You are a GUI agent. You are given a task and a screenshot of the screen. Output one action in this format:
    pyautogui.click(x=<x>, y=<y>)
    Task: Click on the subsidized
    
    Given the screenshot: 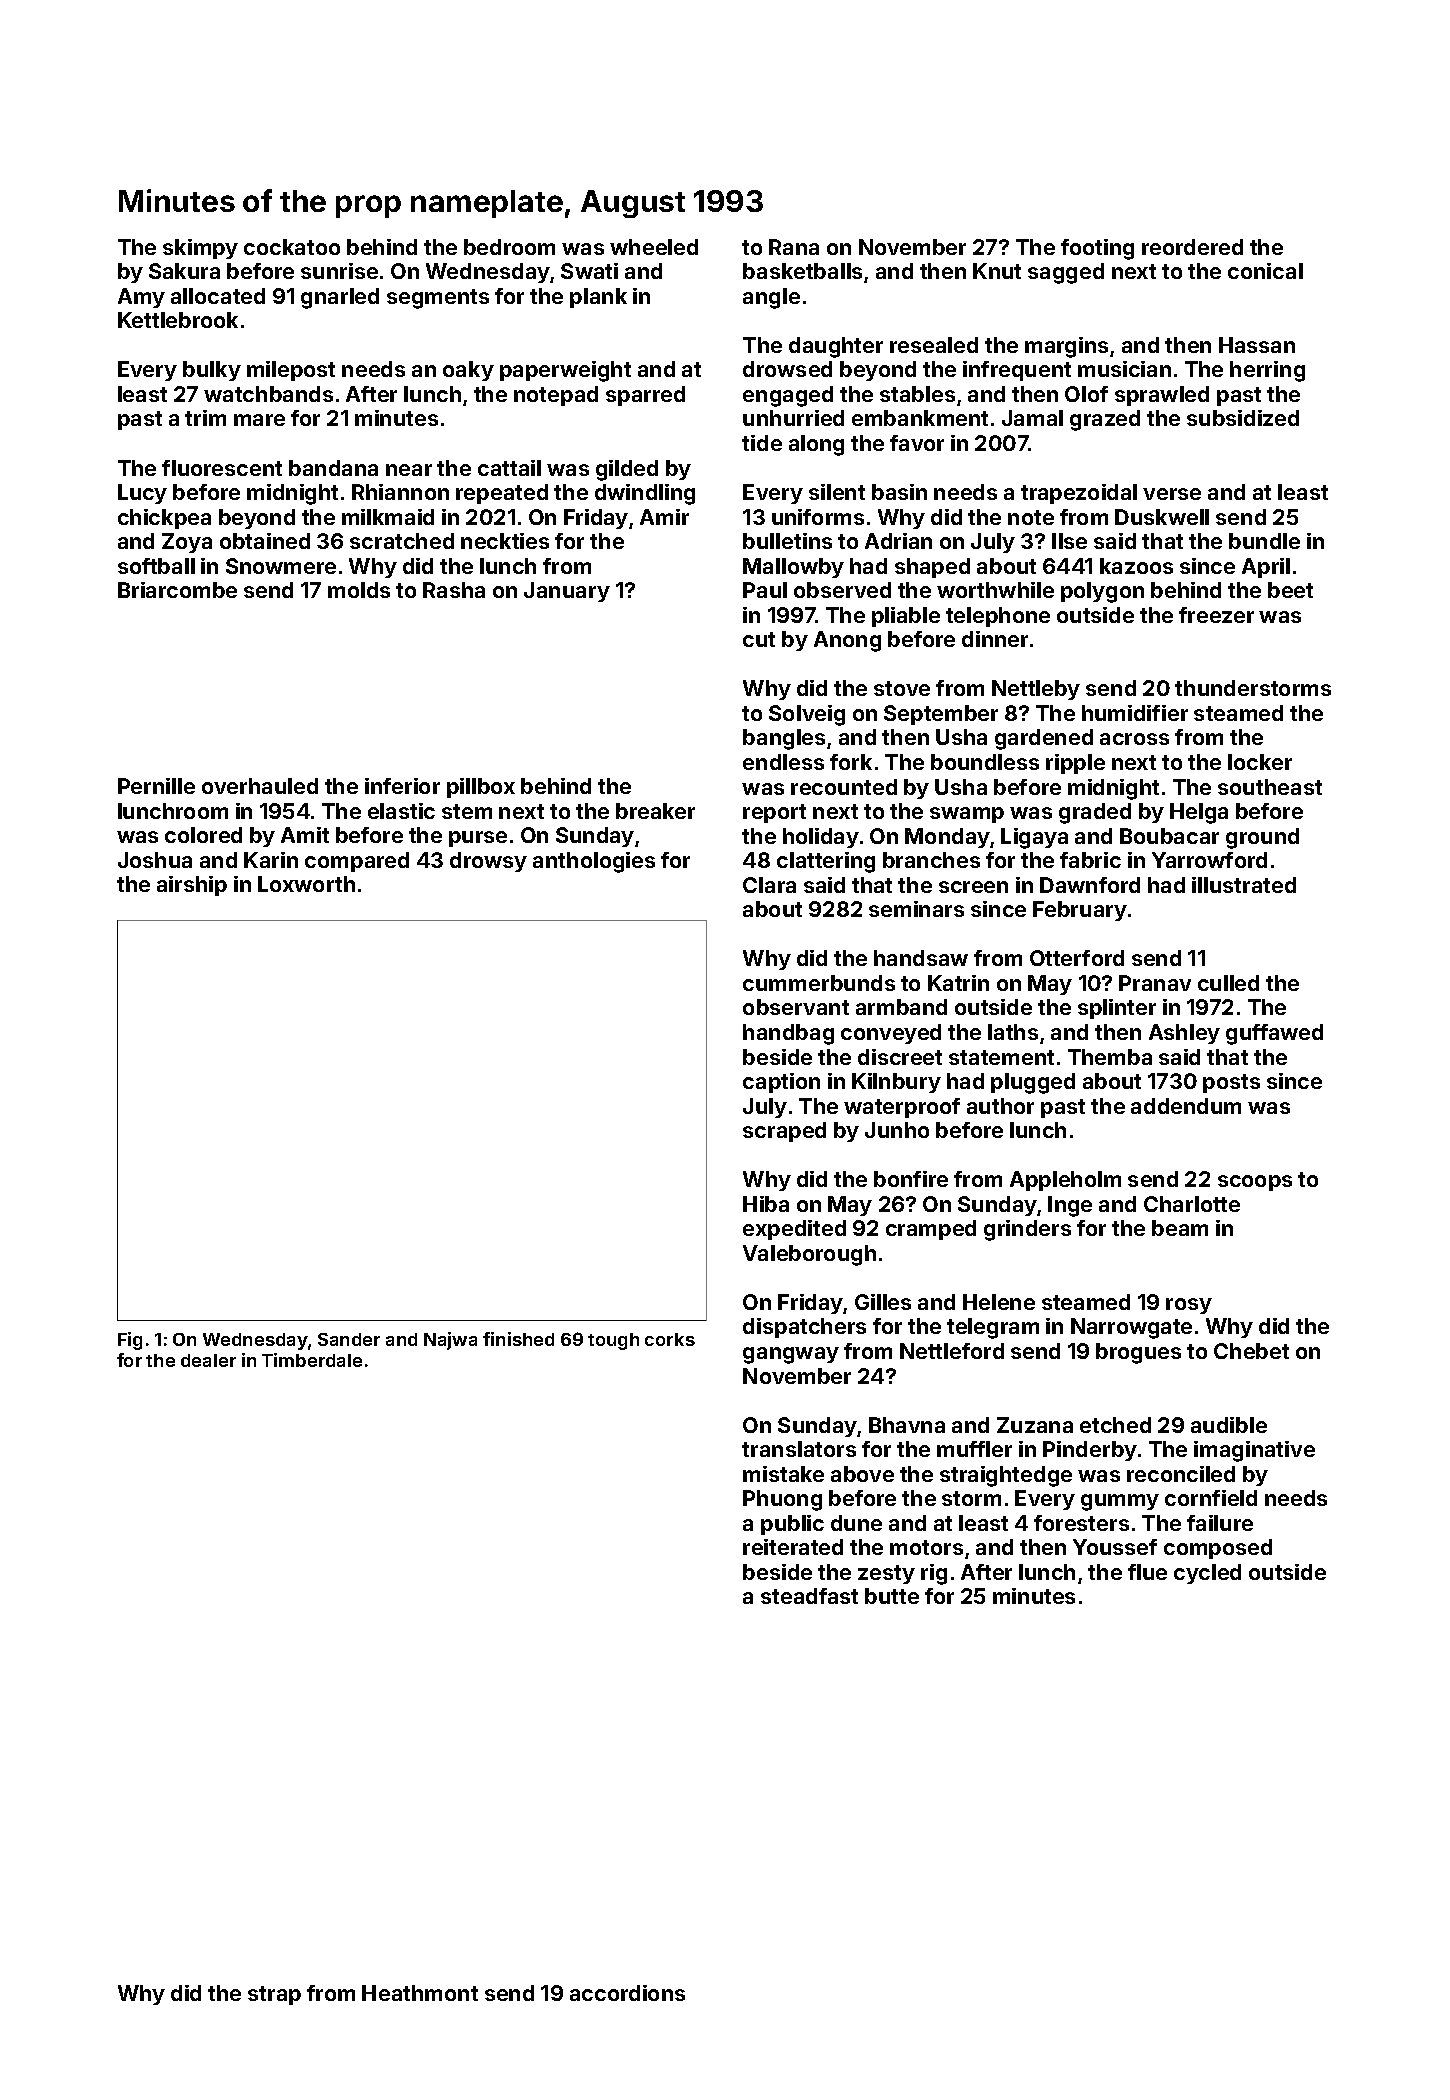 What is the action you would take?
    pyautogui.click(x=1243, y=418)
